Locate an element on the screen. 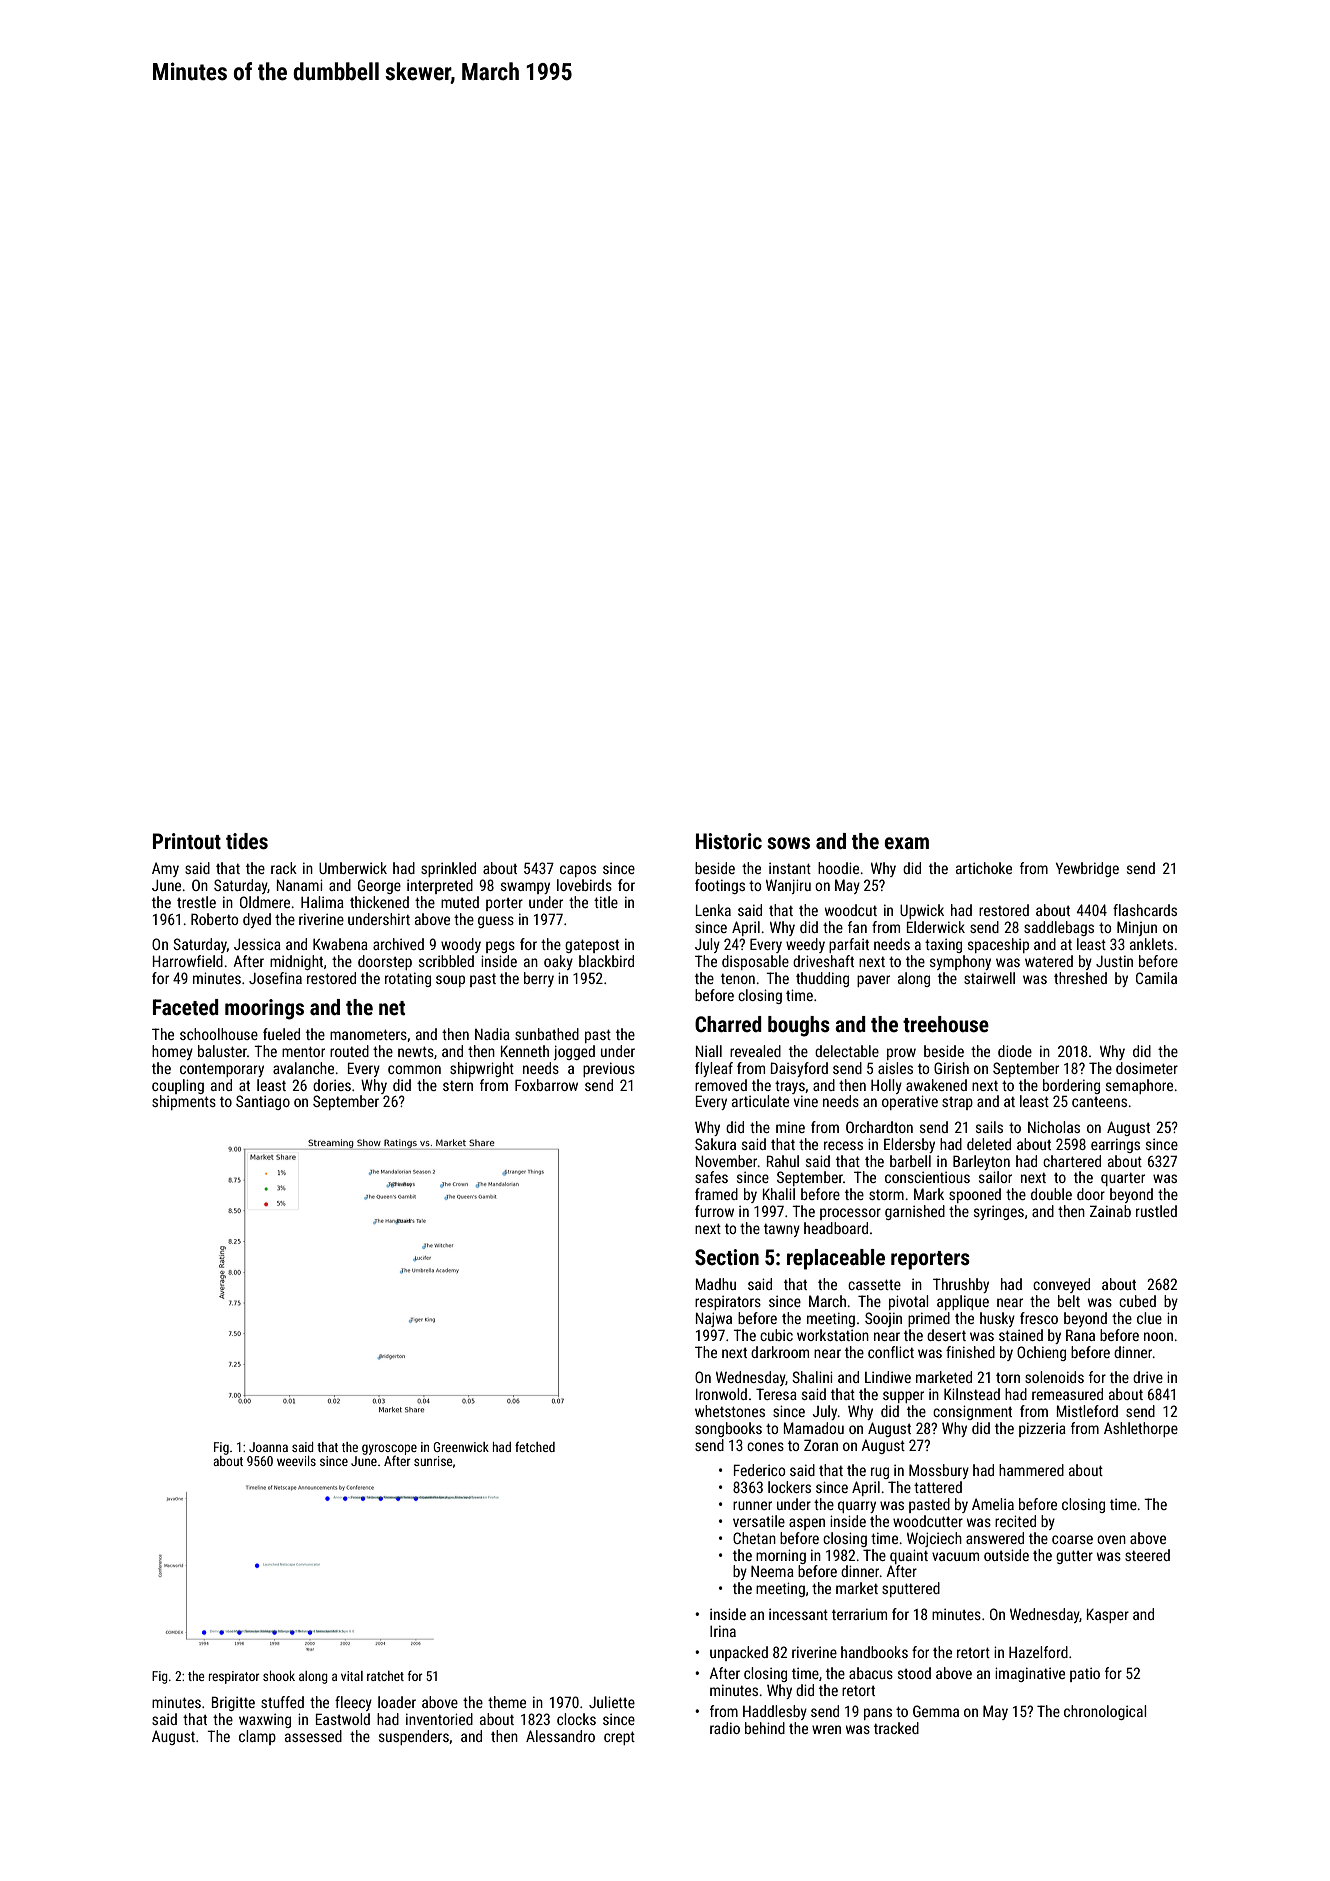 The width and height of the screenshot is (1330, 1881). chronological is located at coordinates (1105, 1712).
